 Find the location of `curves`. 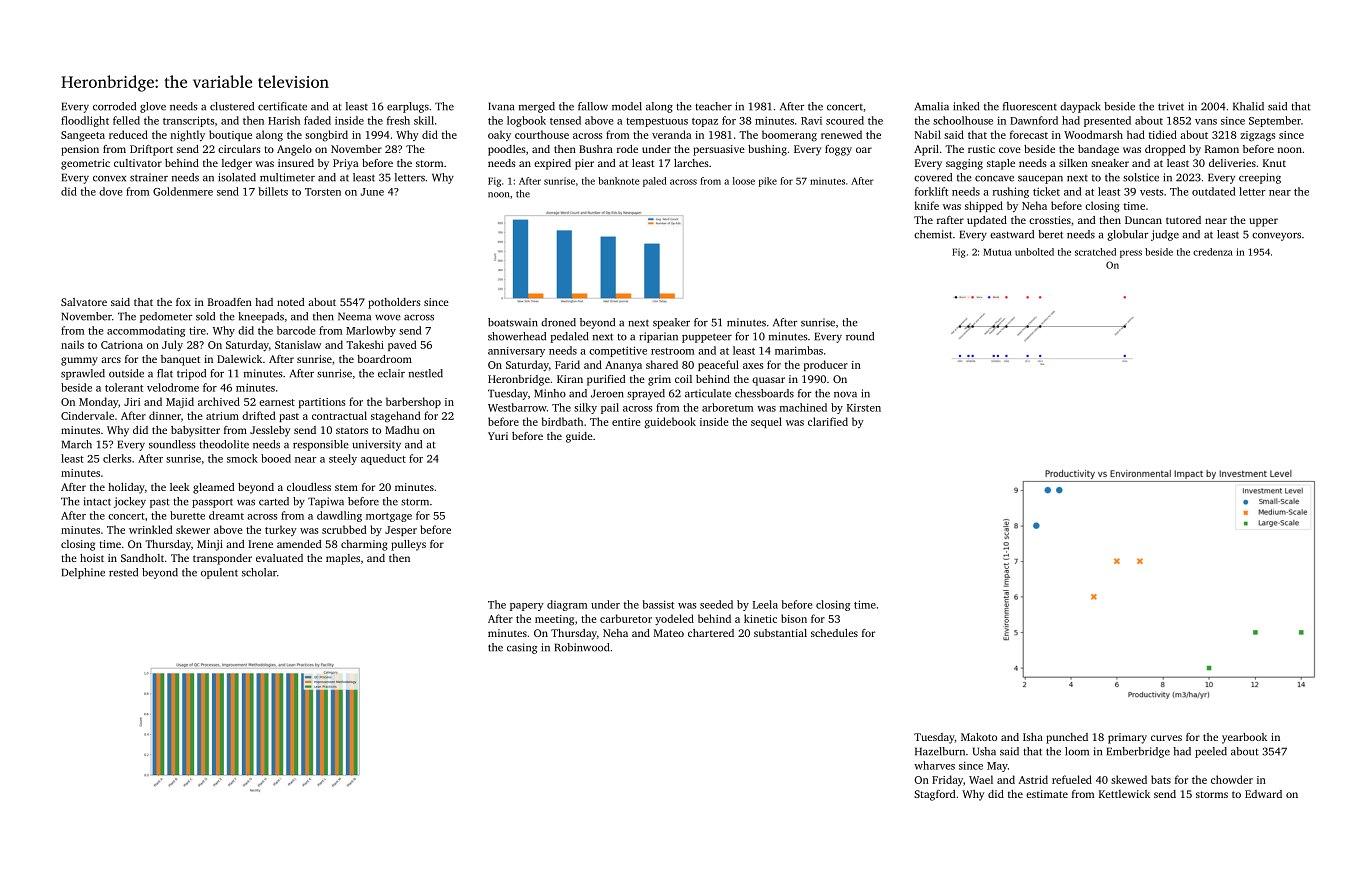

curves is located at coordinates (1166, 738).
